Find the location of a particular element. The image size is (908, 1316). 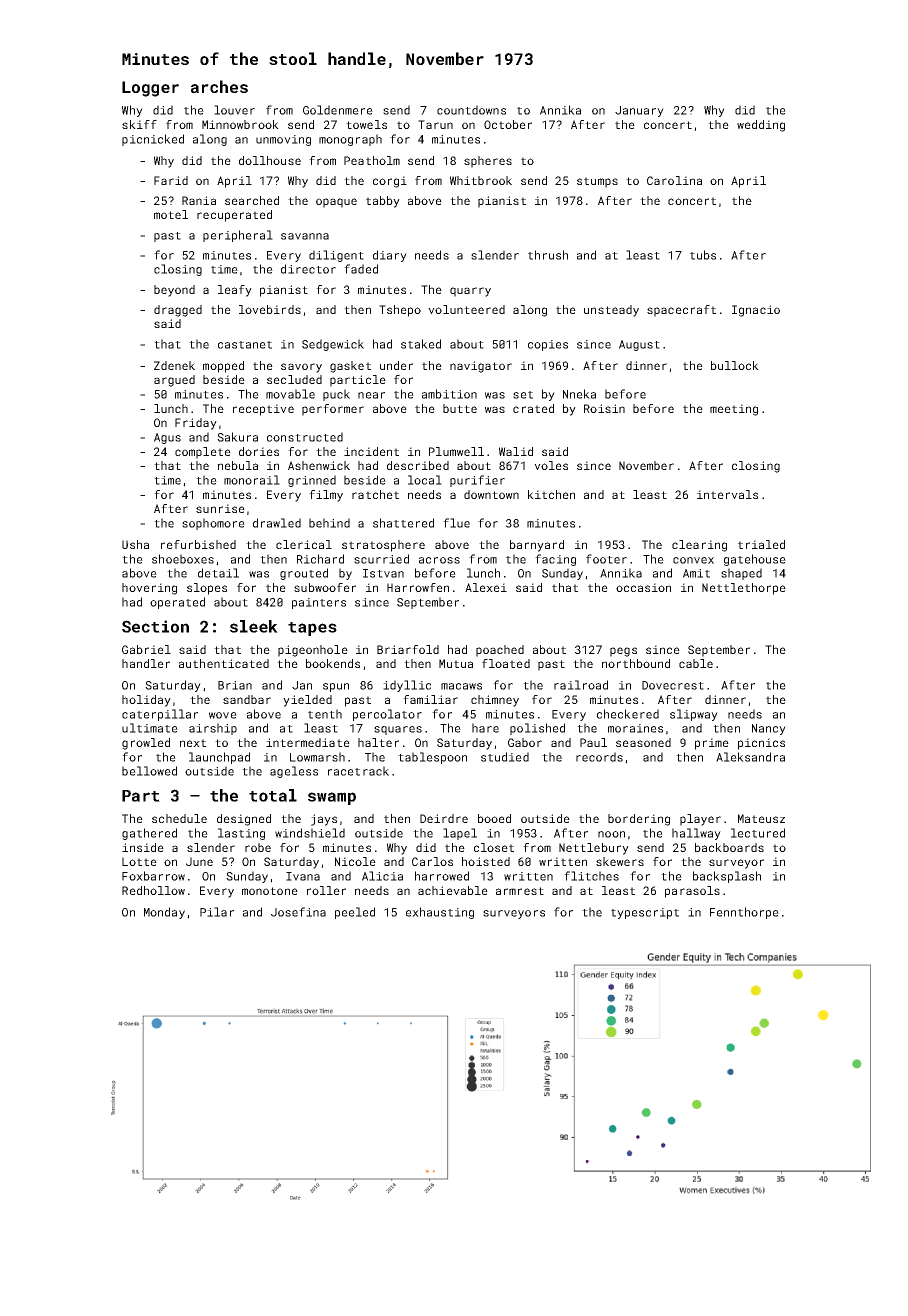

hare is located at coordinates (485, 728).
